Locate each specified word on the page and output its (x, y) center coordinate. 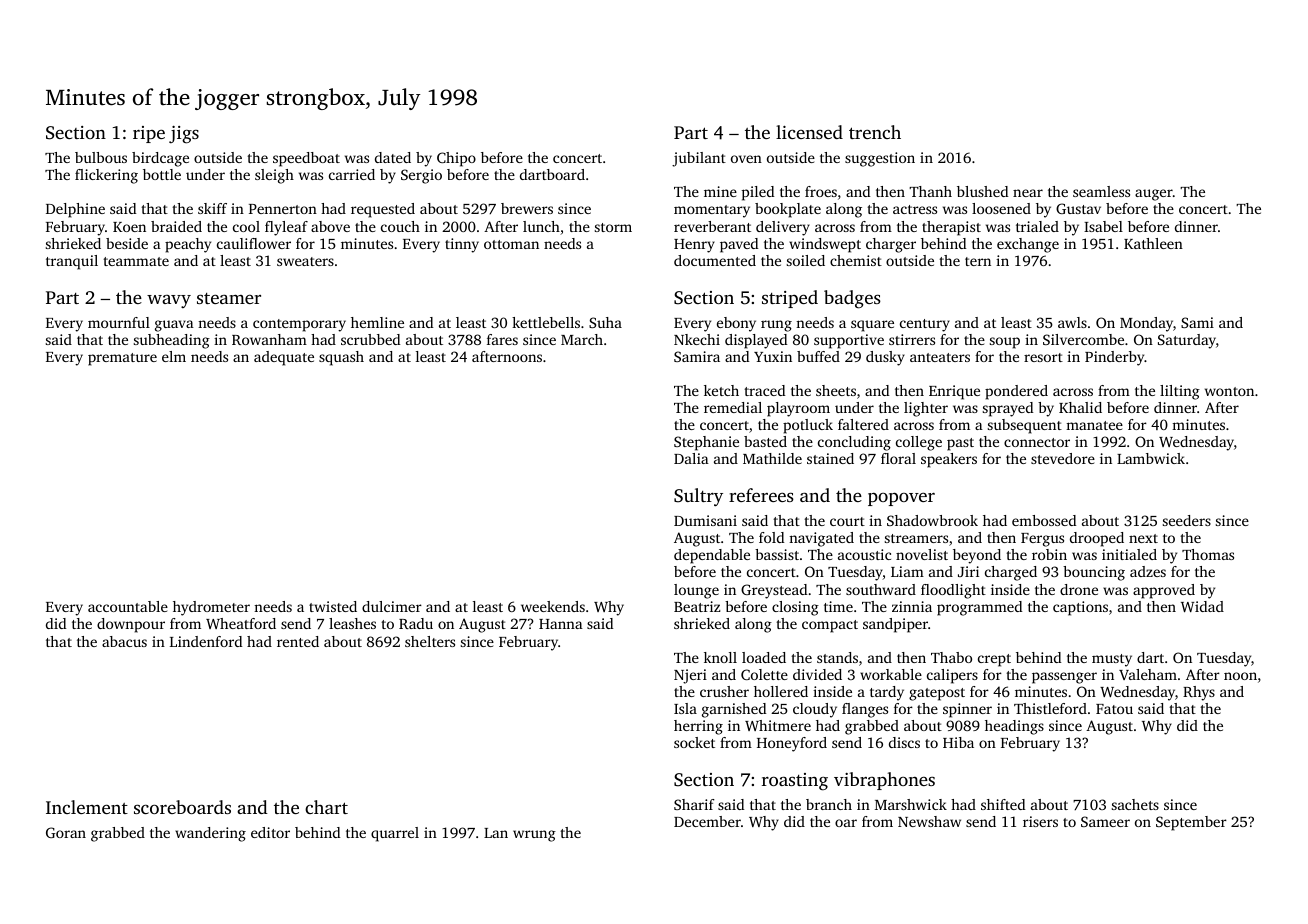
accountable (128, 606)
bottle (162, 174)
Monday (1146, 324)
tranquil (72, 262)
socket (694, 742)
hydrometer (211, 608)
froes (821, 191)
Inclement (87, 807)
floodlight (953, 591)
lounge (696, 591)
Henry (694, 246)
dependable (712, 556)
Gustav (1078, 208)
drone (1079, 589)
